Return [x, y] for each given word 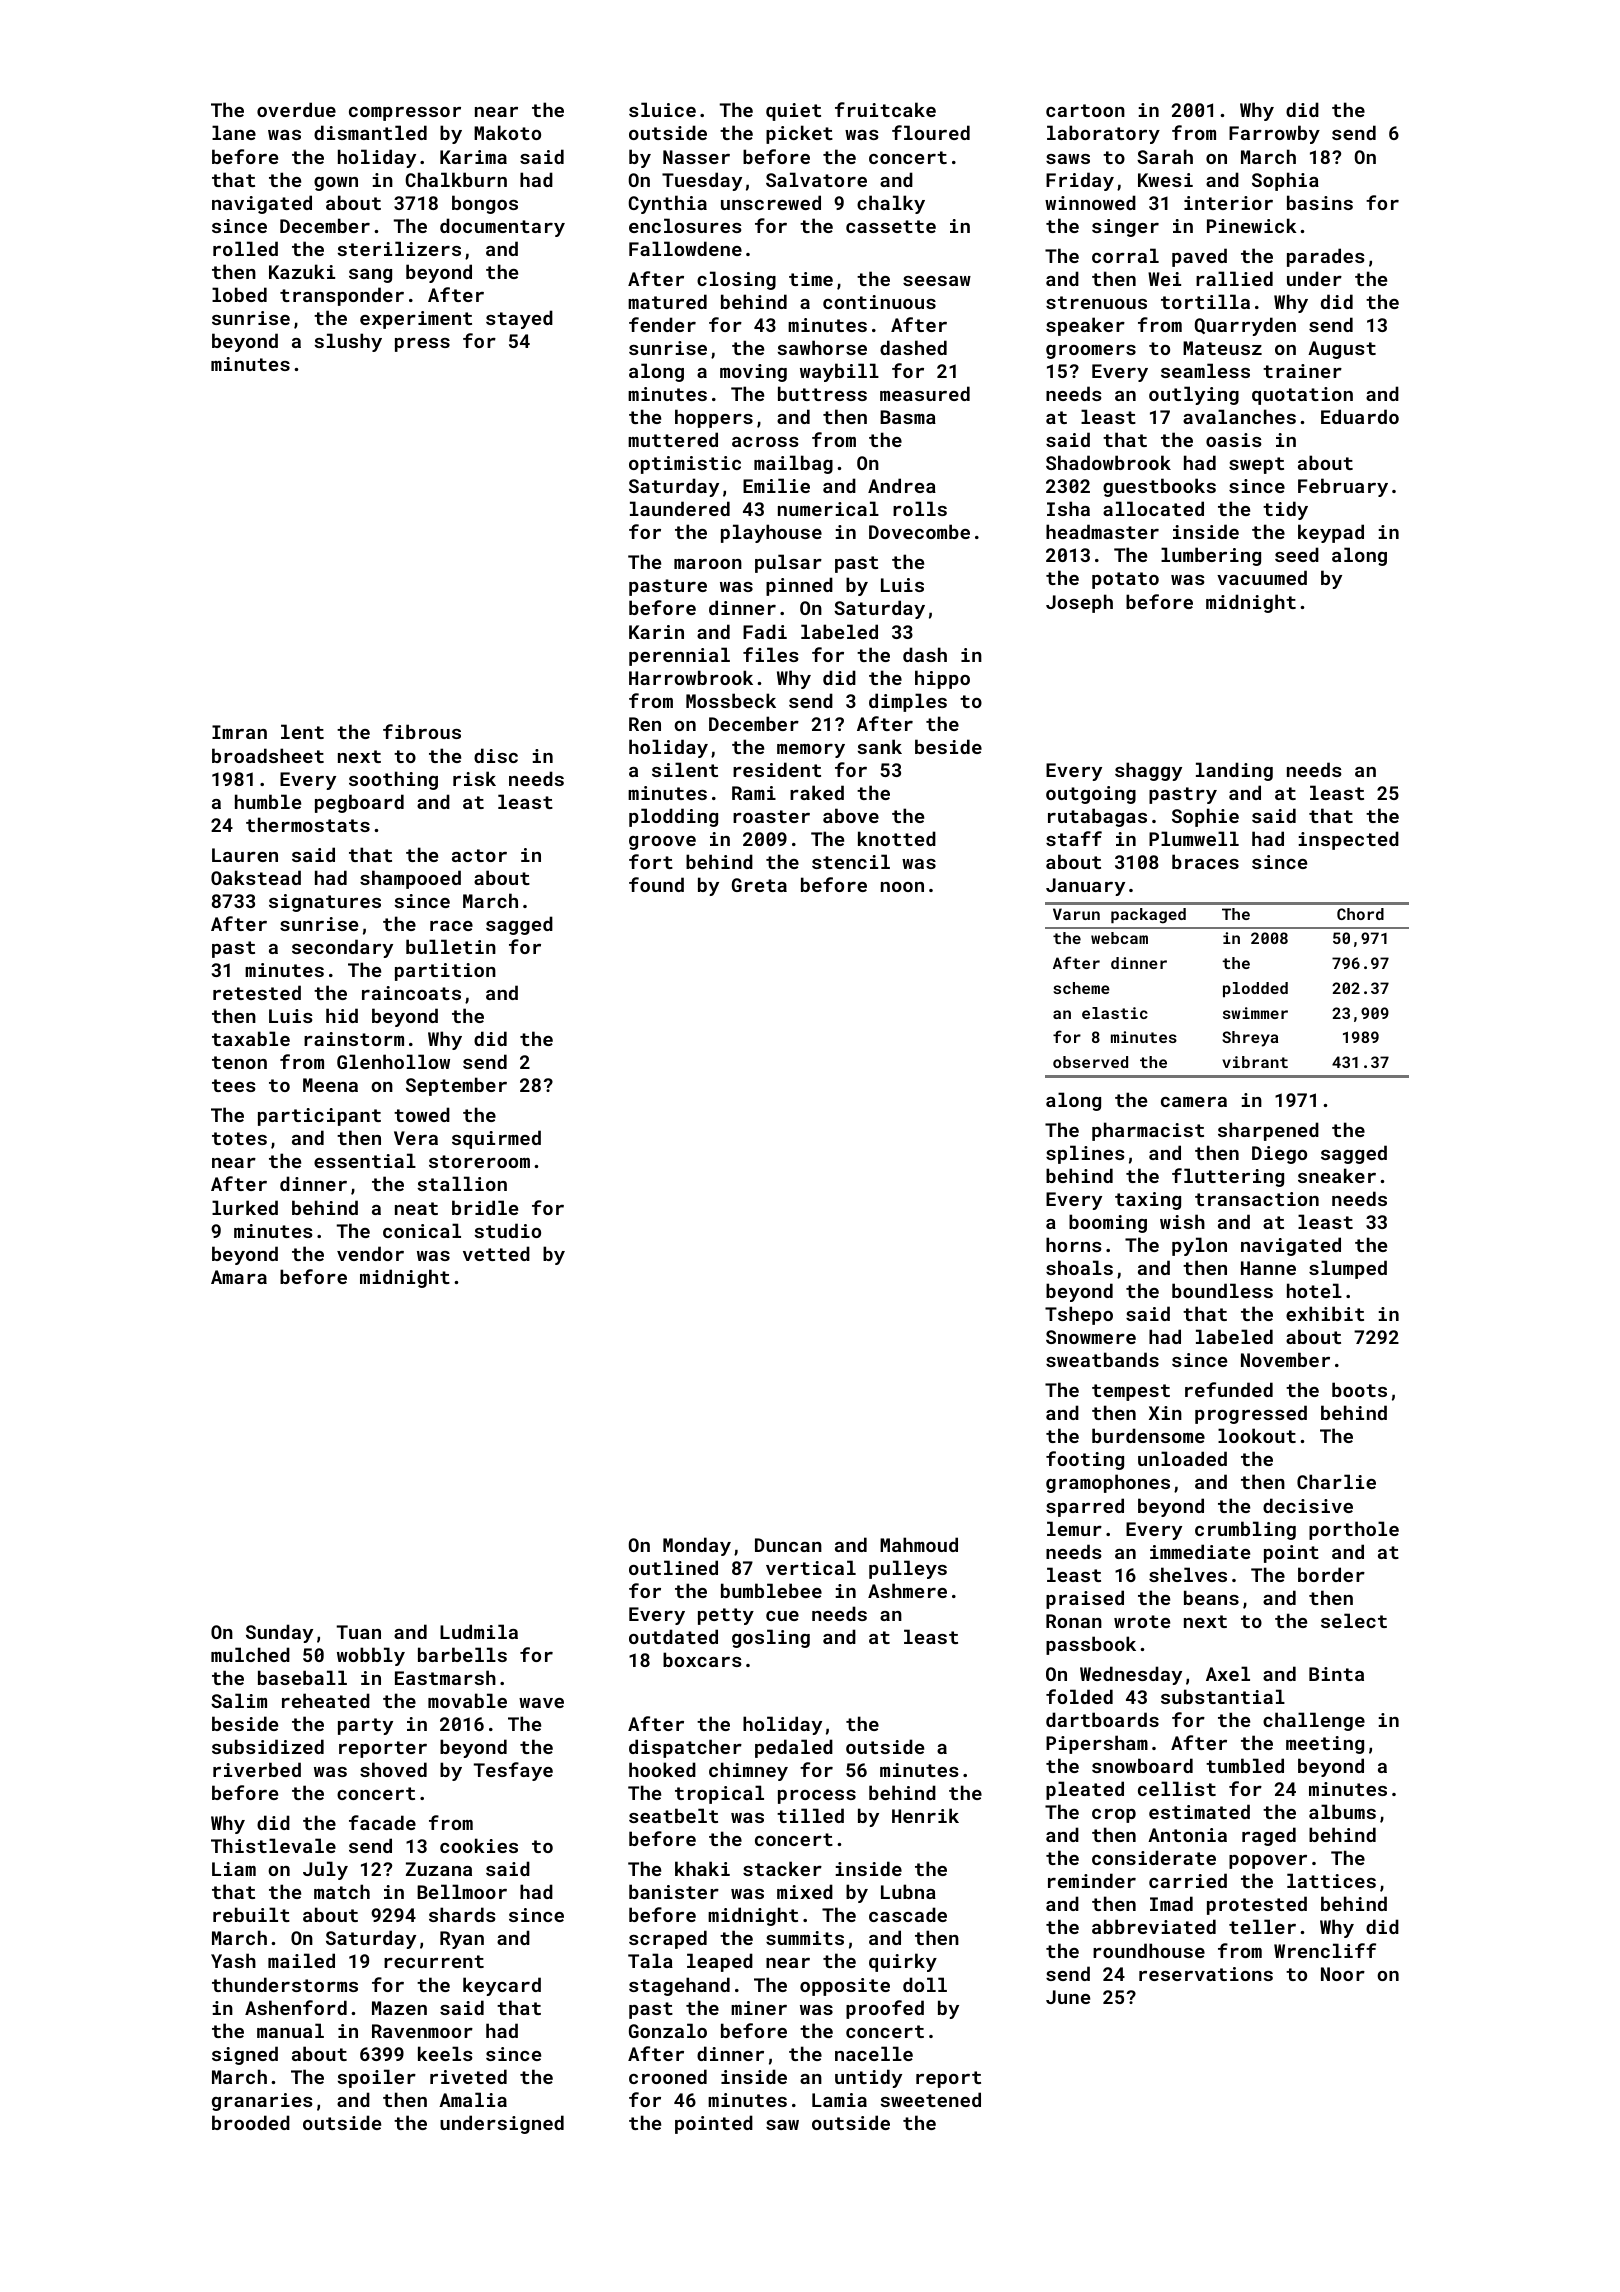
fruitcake [885, 109]
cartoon [1085, 110]
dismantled [370, 132]
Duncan [788, 1545]
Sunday [279, 1633]
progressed [1251, 1414]
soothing [393, 780]
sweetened [930, 2099]
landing [1234, 771]
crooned [668, 2076]
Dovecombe [919, 531]
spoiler [376, 2078]
